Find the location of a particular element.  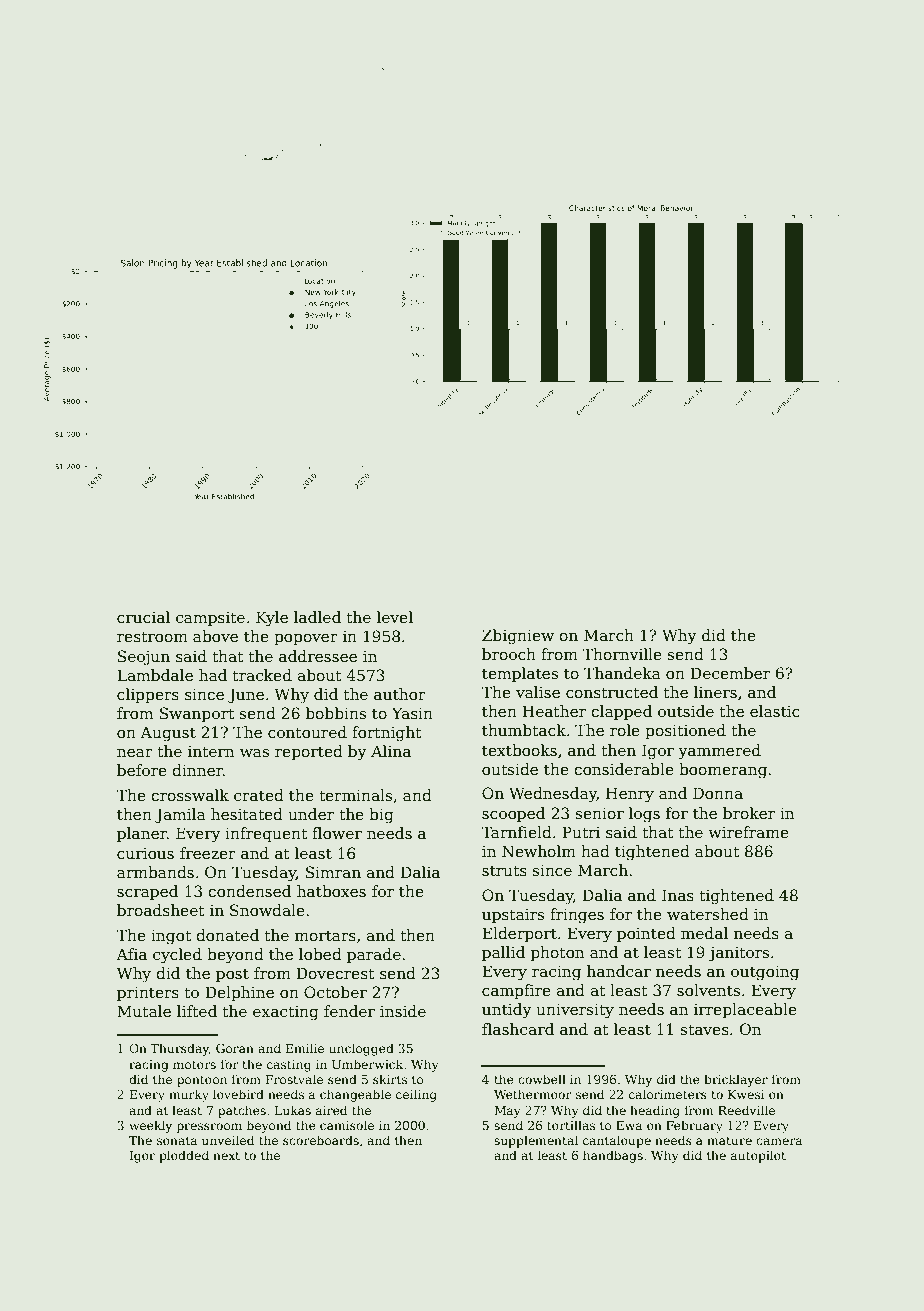

freezer is located at coordinates (208, 853).
